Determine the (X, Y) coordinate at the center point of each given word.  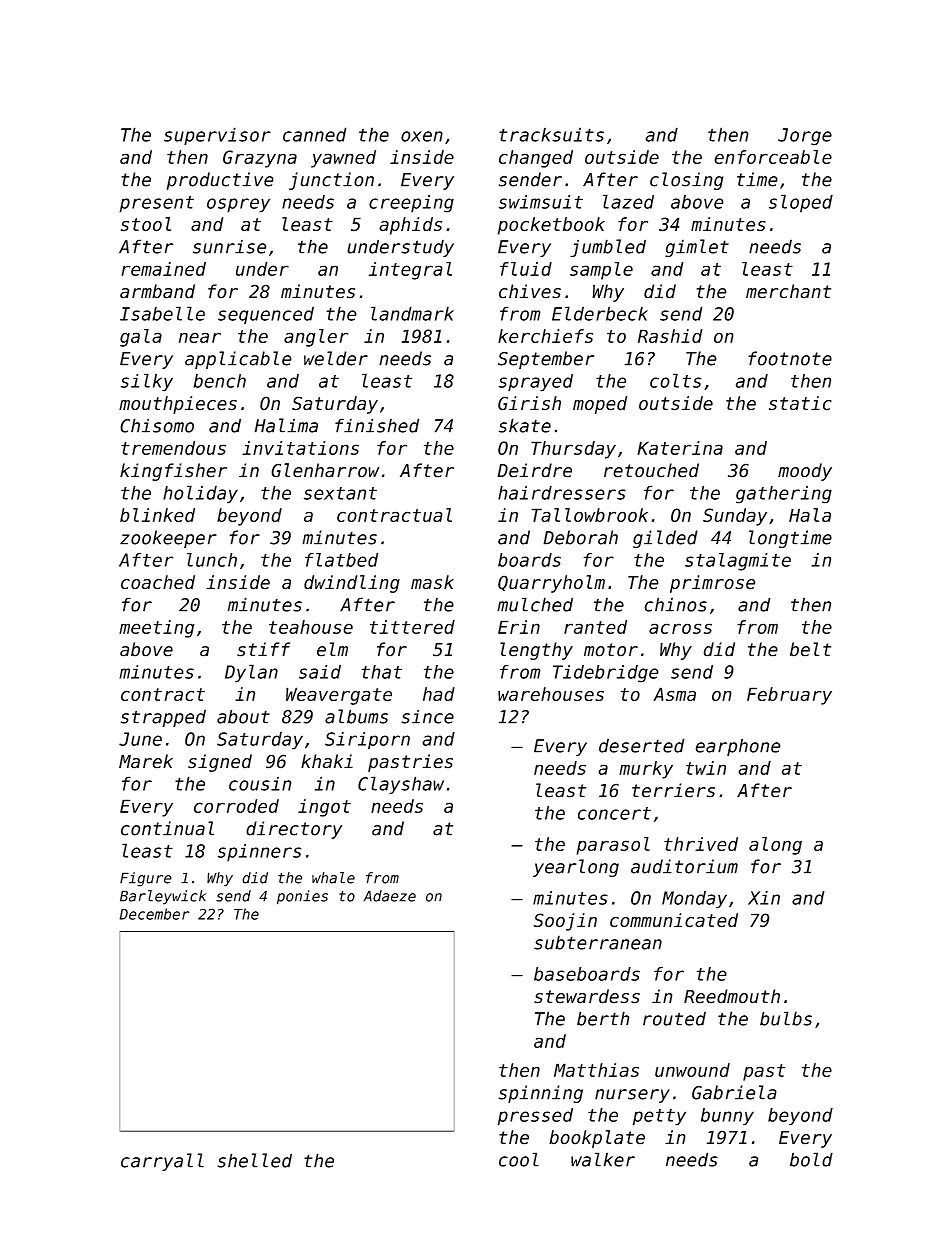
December (154, 914)
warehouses (551, 694)
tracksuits (551, 134)
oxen (422, 136)
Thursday (573, 450)
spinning (540, 1094)
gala (141, 338)
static (800, 403)
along (775, 846)
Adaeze (389, 896)
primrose (713, 584)
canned (315, 134)
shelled (254, 1160)
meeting (156, 629)
